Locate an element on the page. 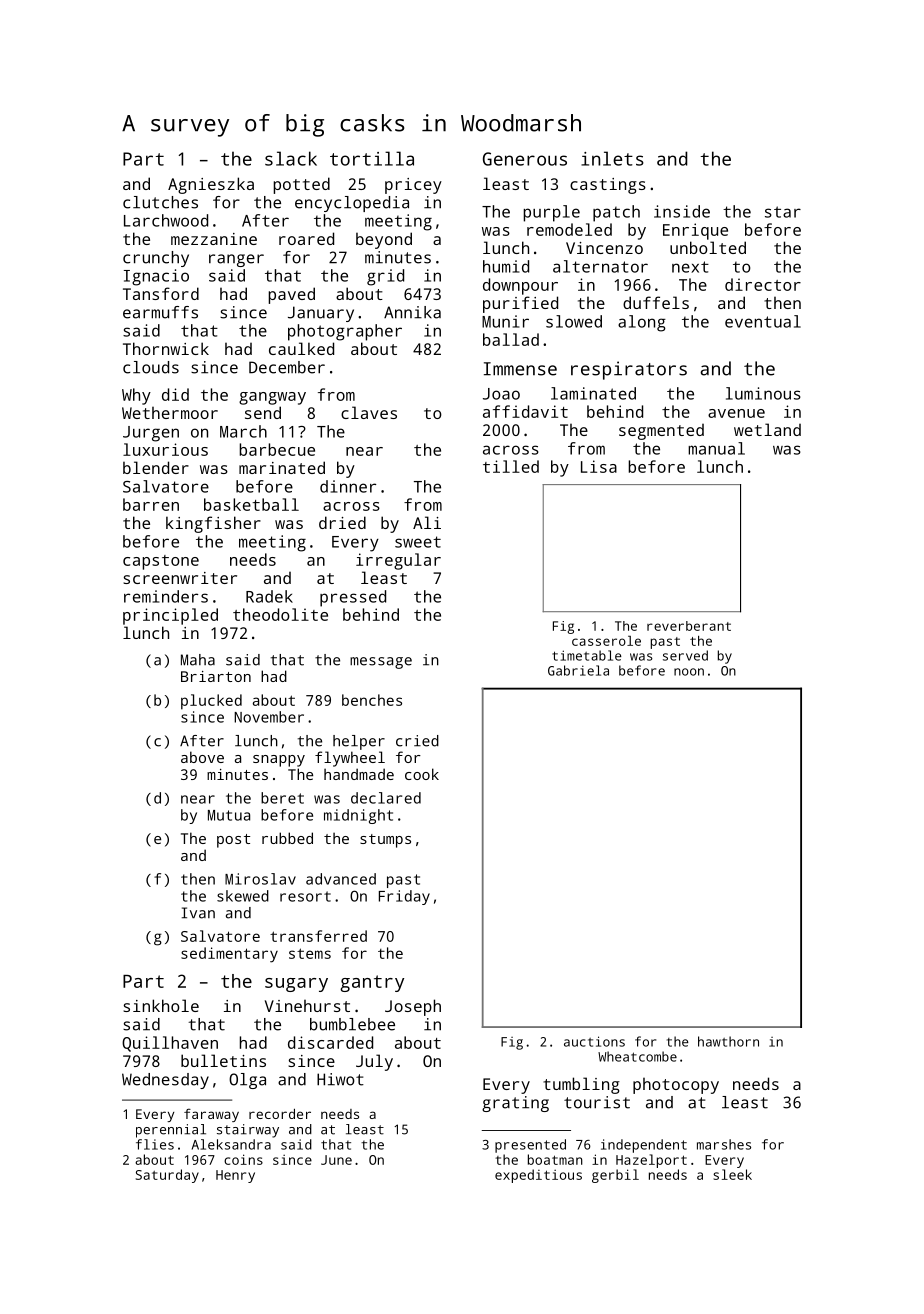 The width and height of the image is (924, 1314). June is located at coordinates (336, 1160).
